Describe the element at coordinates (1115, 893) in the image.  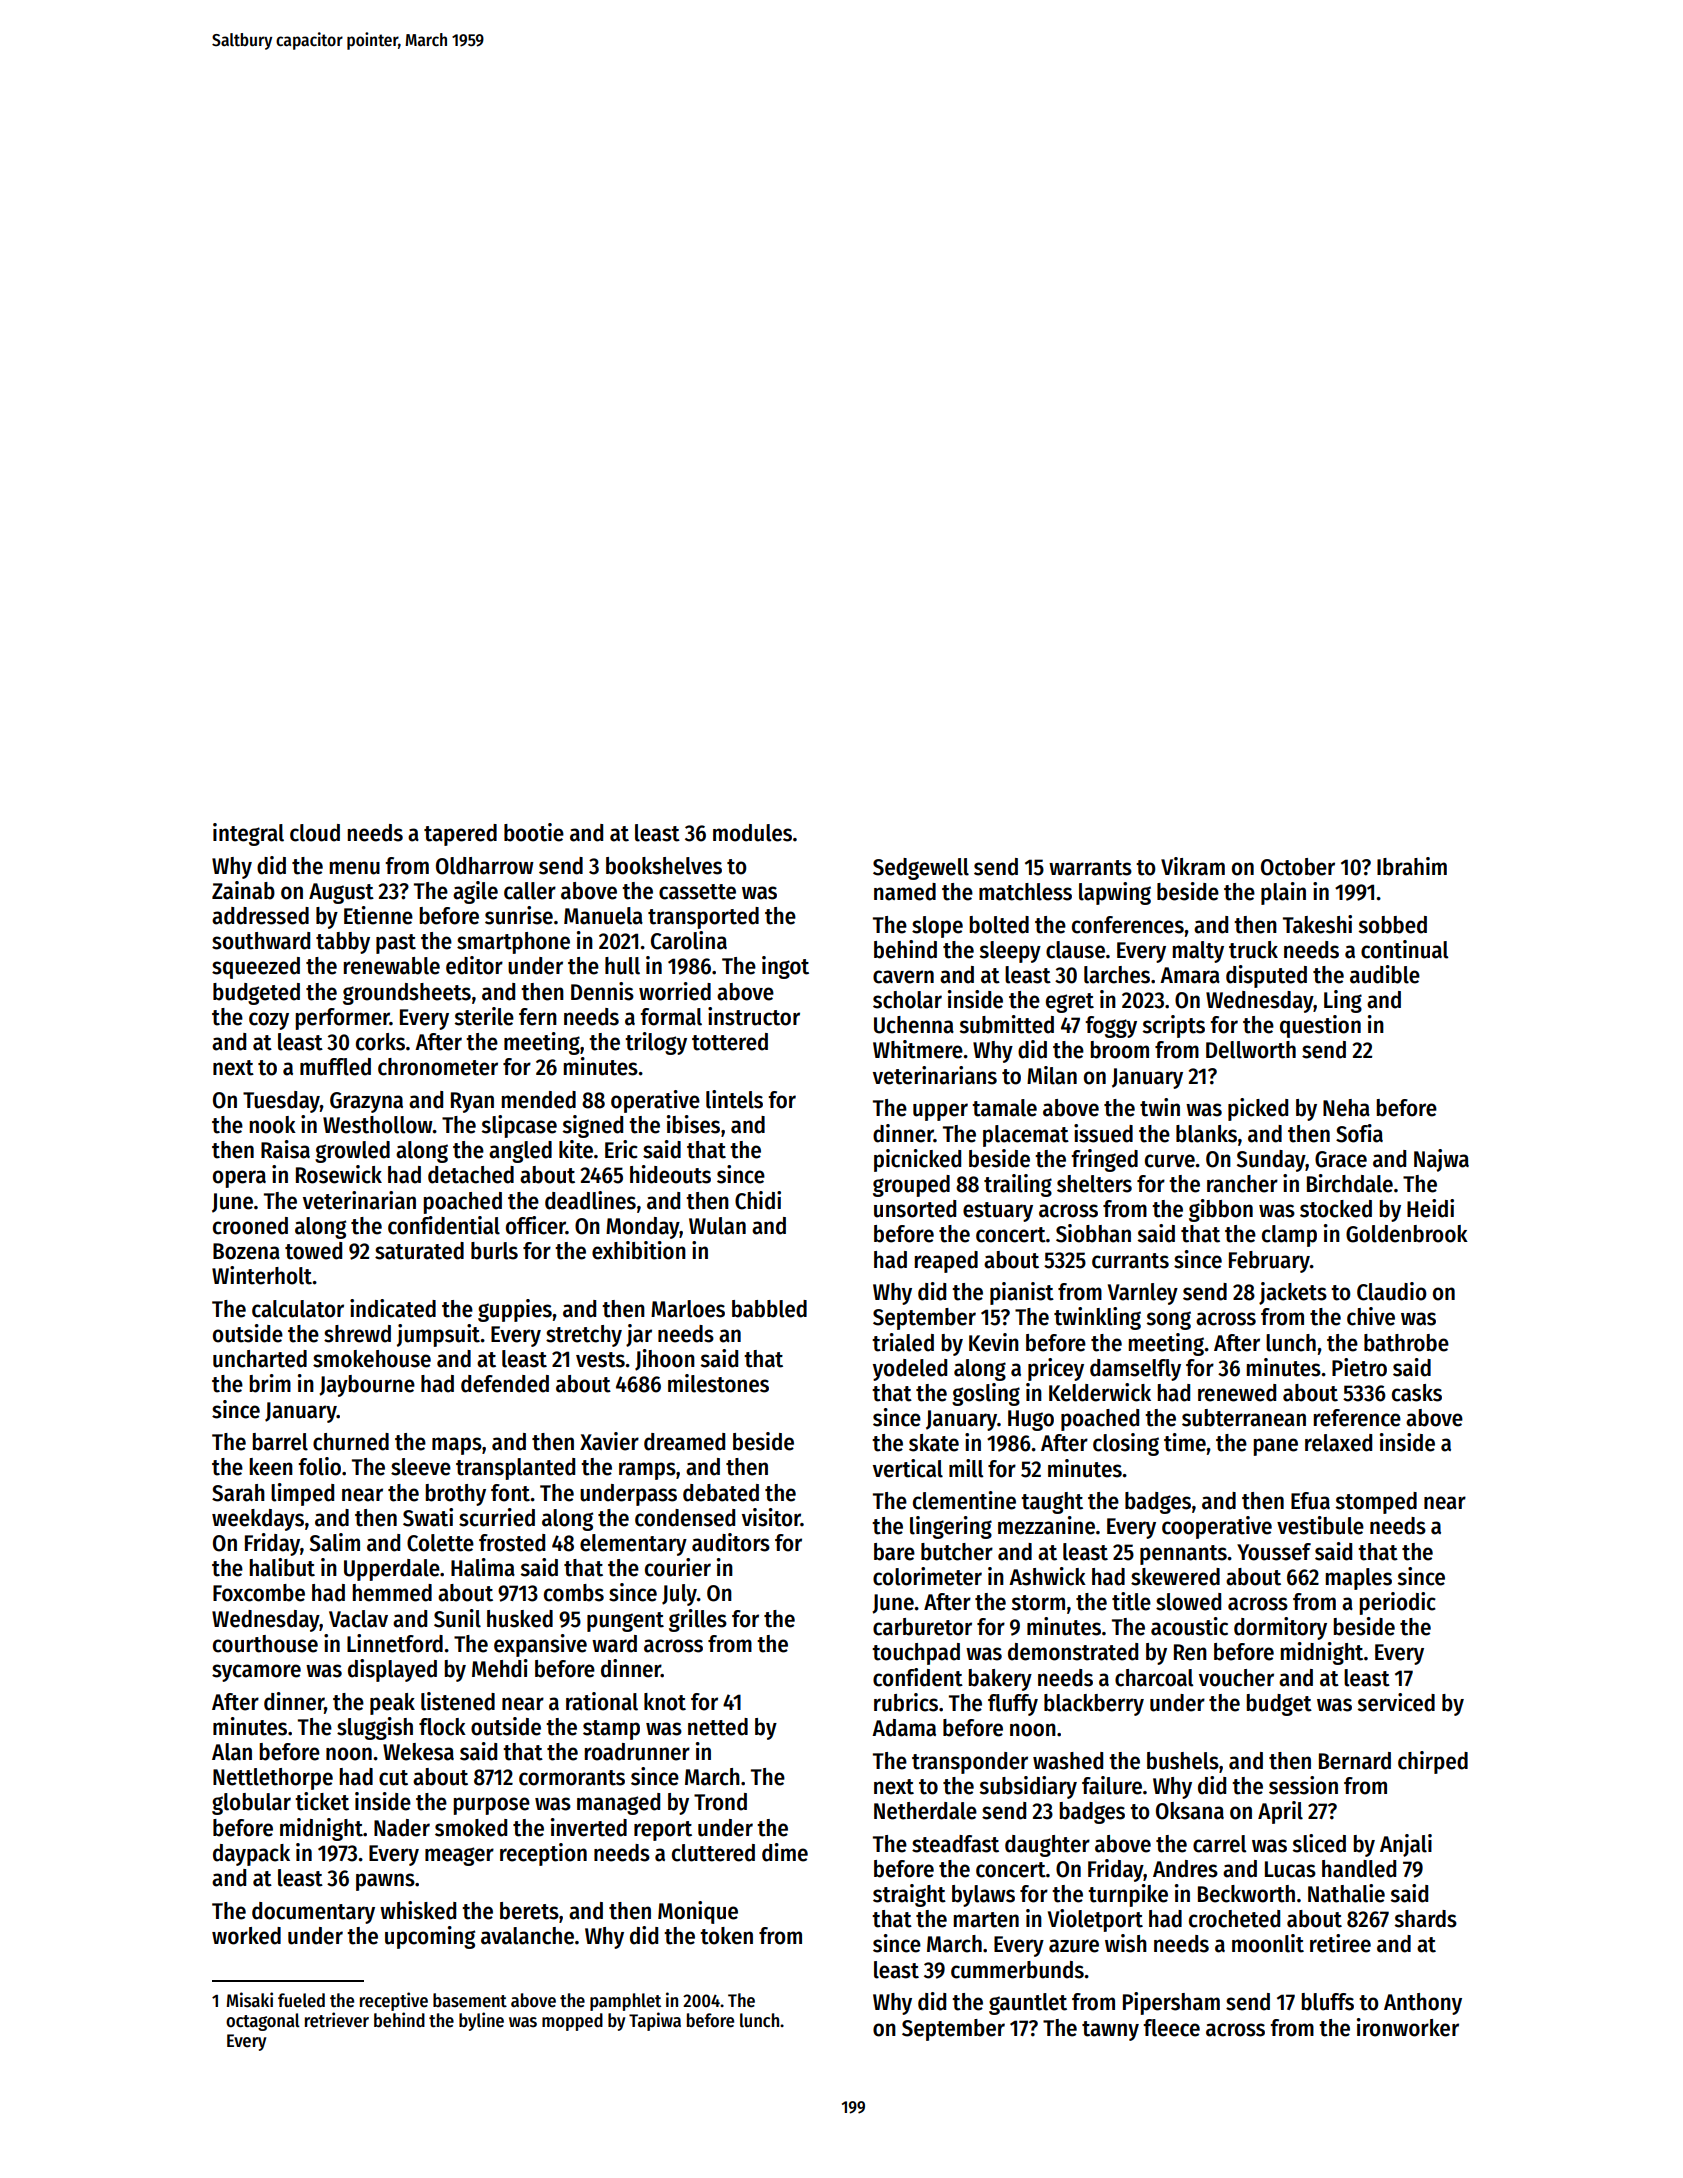
I see `lapwing` at that location.
